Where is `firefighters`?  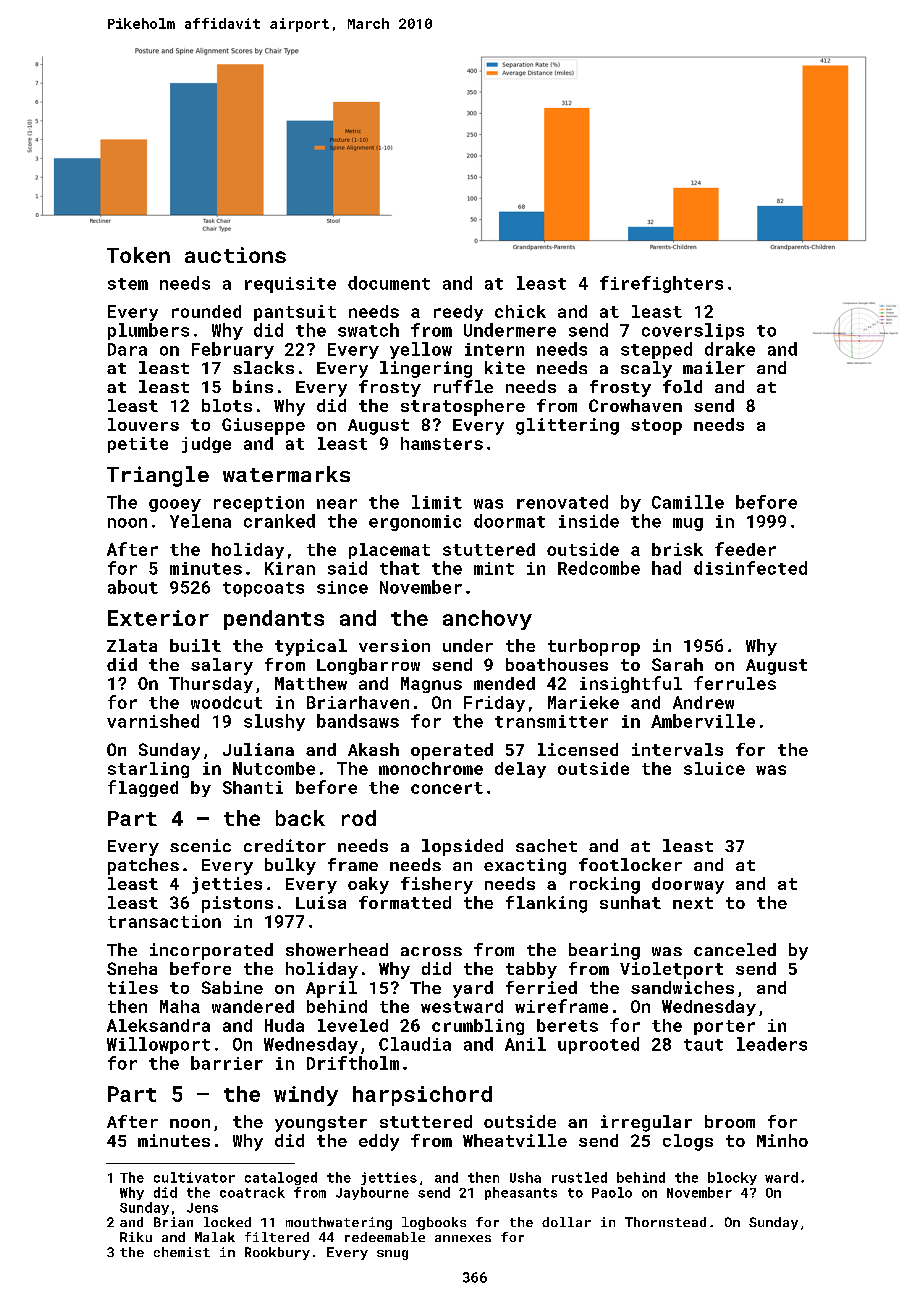 firefighters is located at coordinates (661, 284).
